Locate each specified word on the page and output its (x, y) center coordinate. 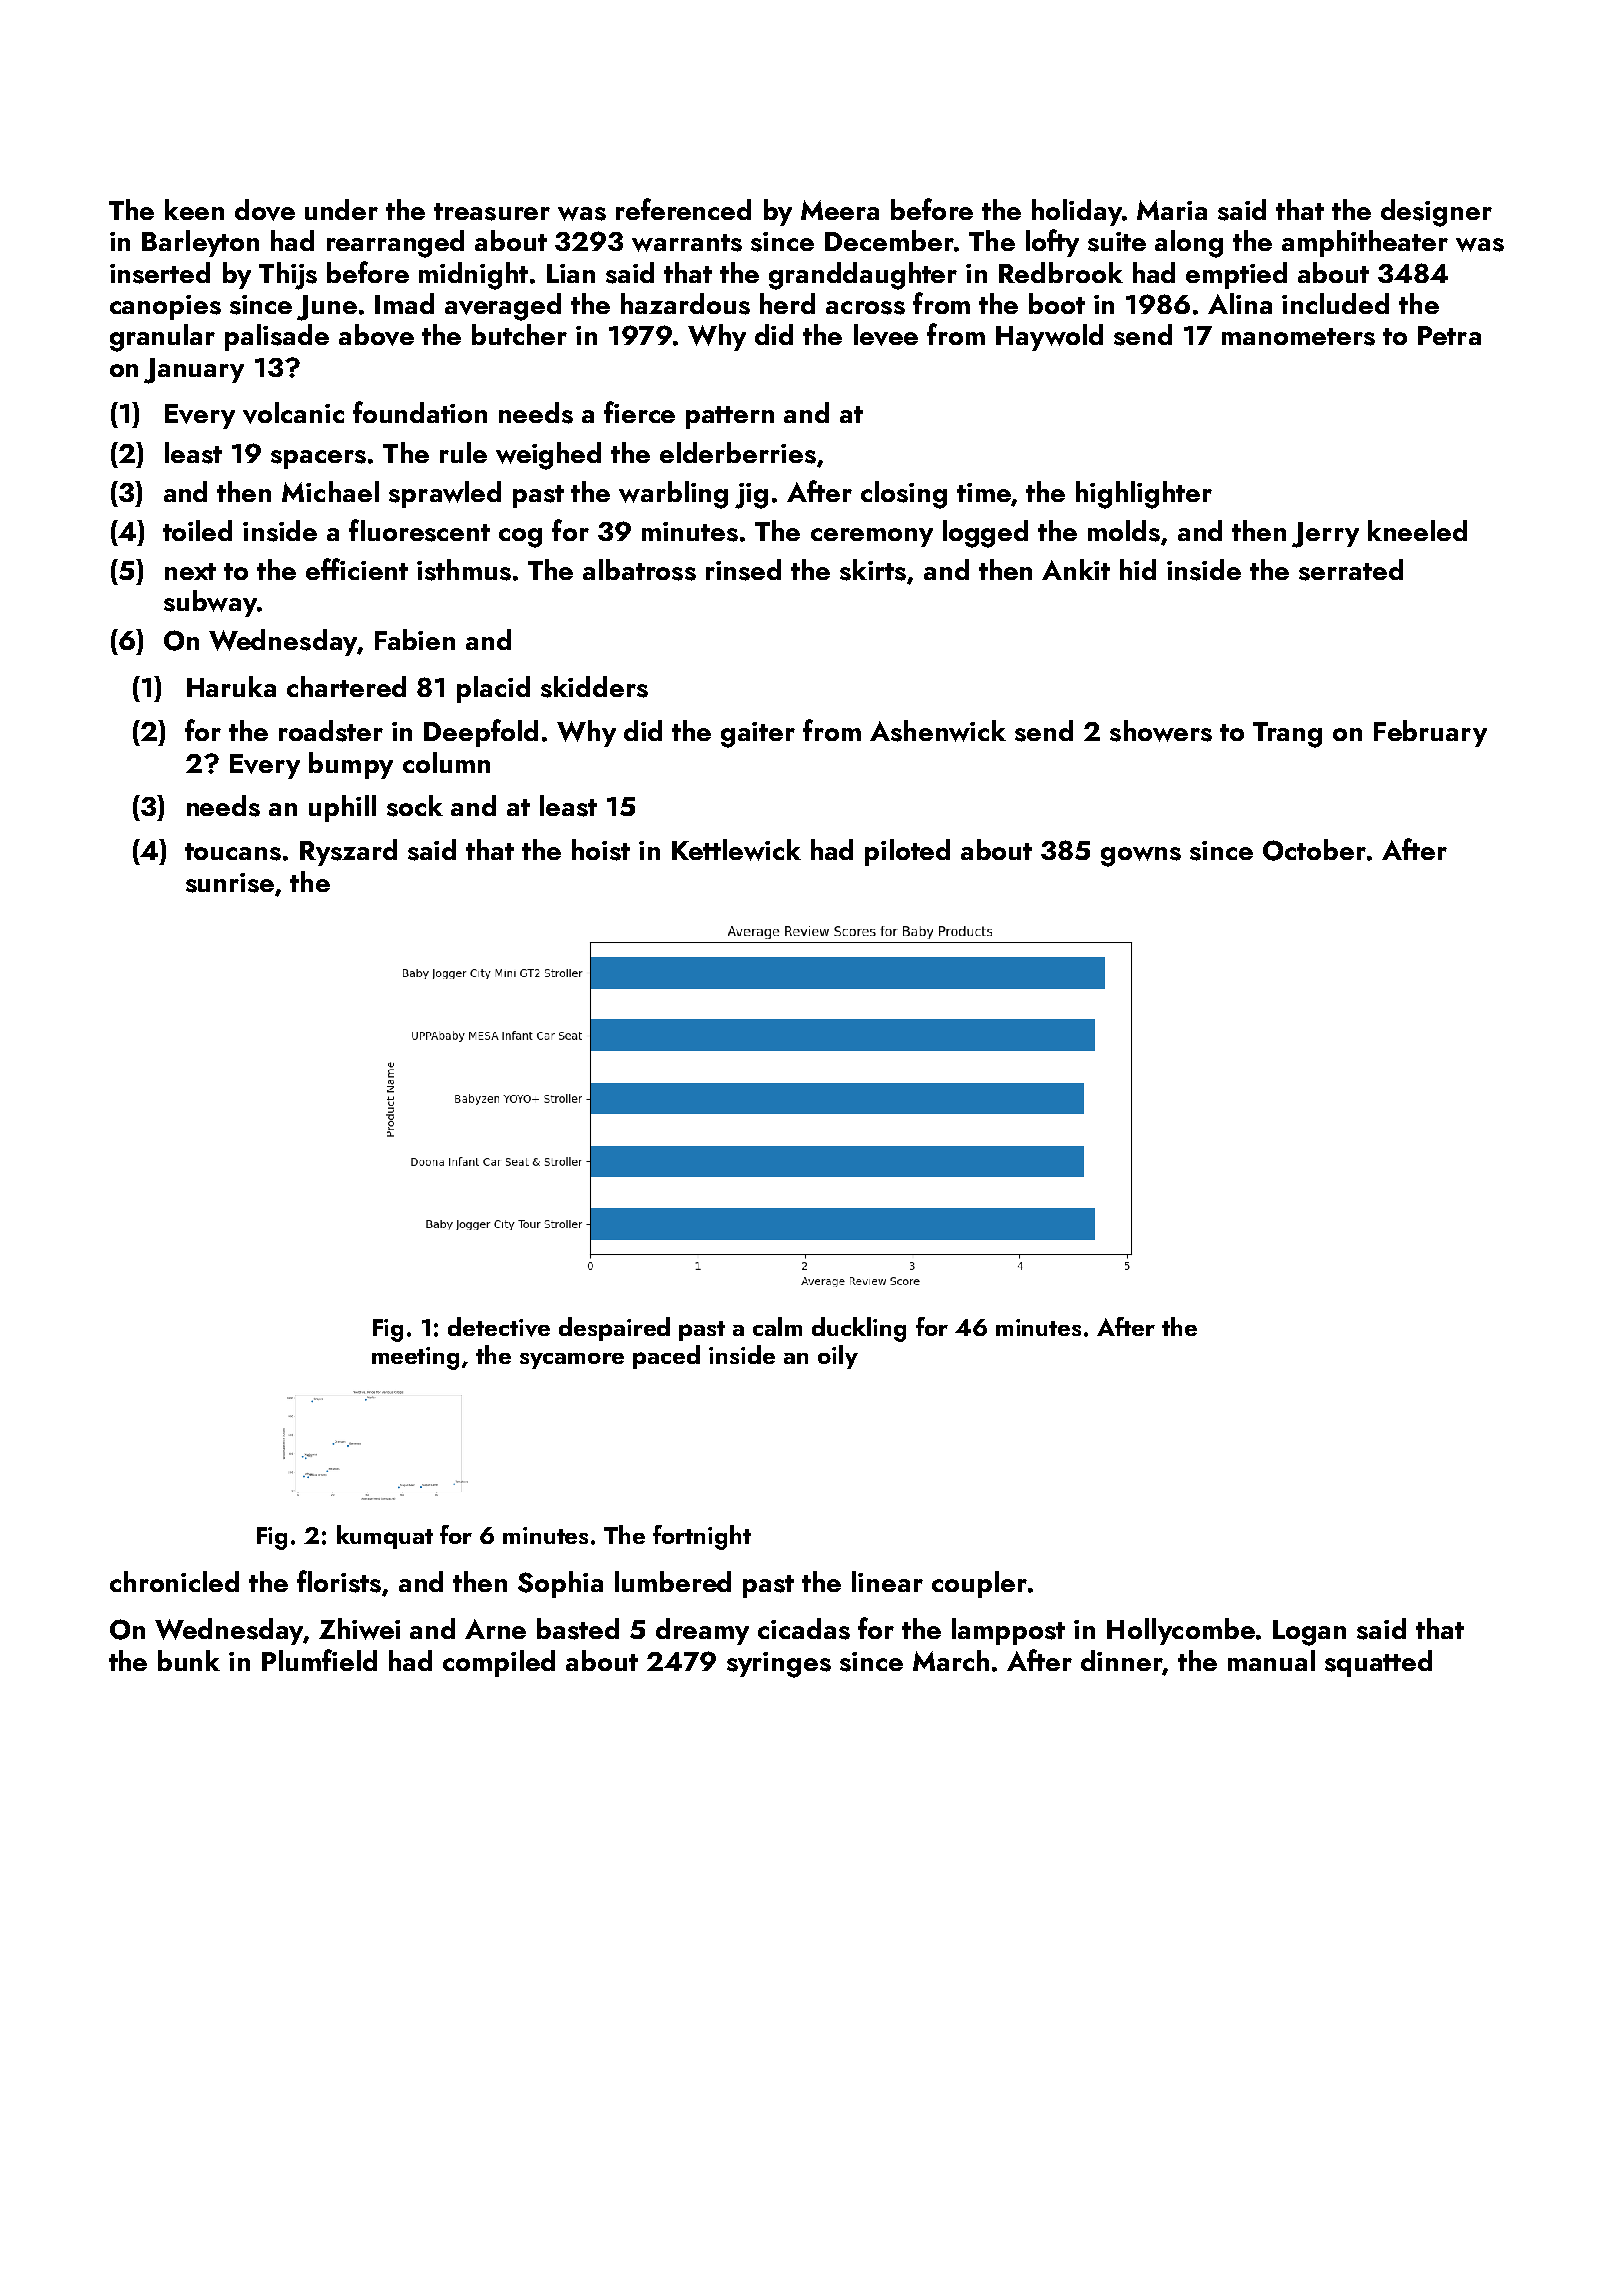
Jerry (1325, 535)
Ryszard (348, 852)
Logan (1309, 1633)
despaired (614, 1329)
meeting (415, 1358)
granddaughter (863, 276)
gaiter (758, 735)
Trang (1287, 735)
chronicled (174, 1581)
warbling (673, 495)
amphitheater (1365, 243)
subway (210, 603)
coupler (979, 1584)
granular (162, 338)
